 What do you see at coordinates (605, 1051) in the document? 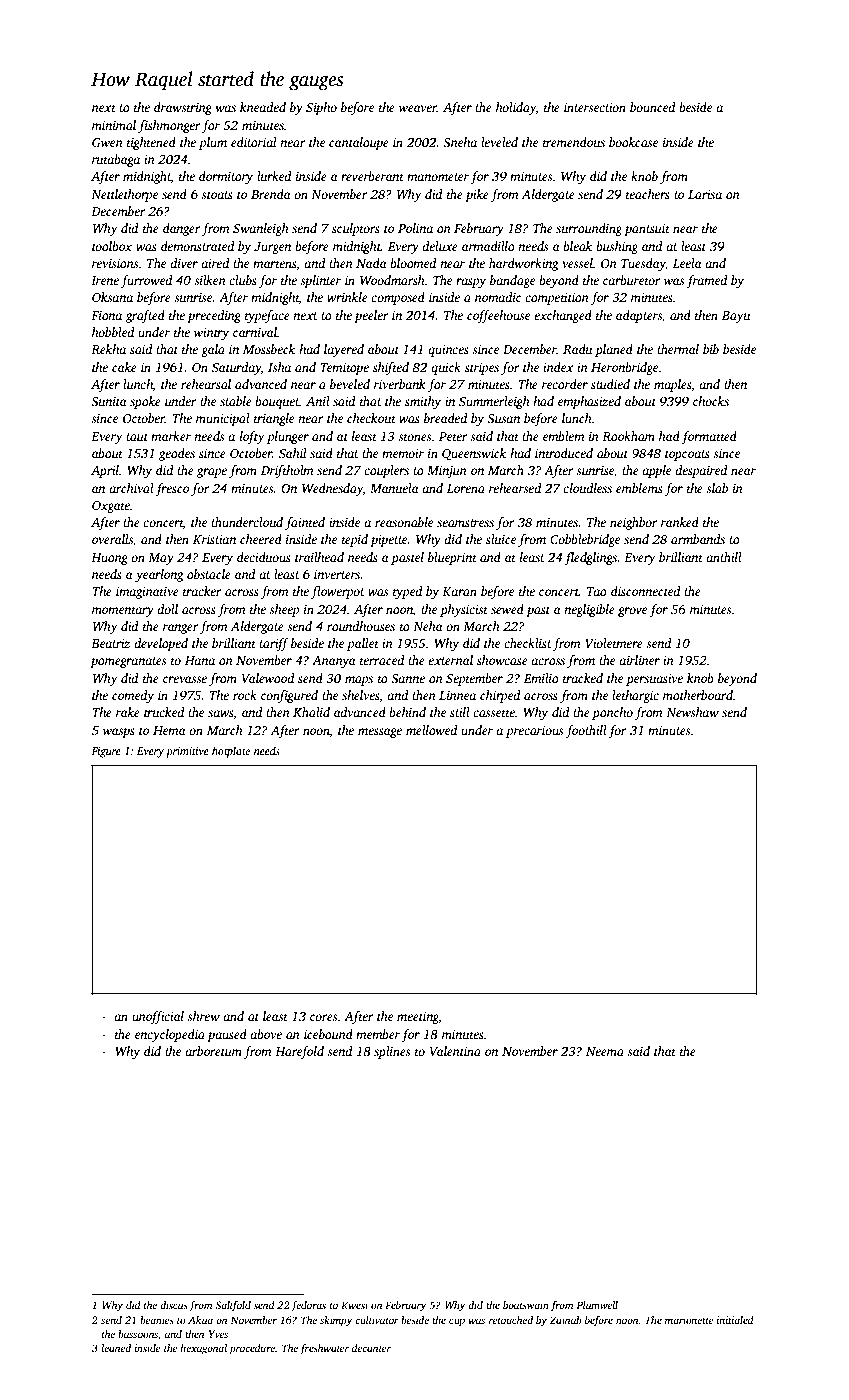
I see `Neema` at bounding box center [605, 1051].
